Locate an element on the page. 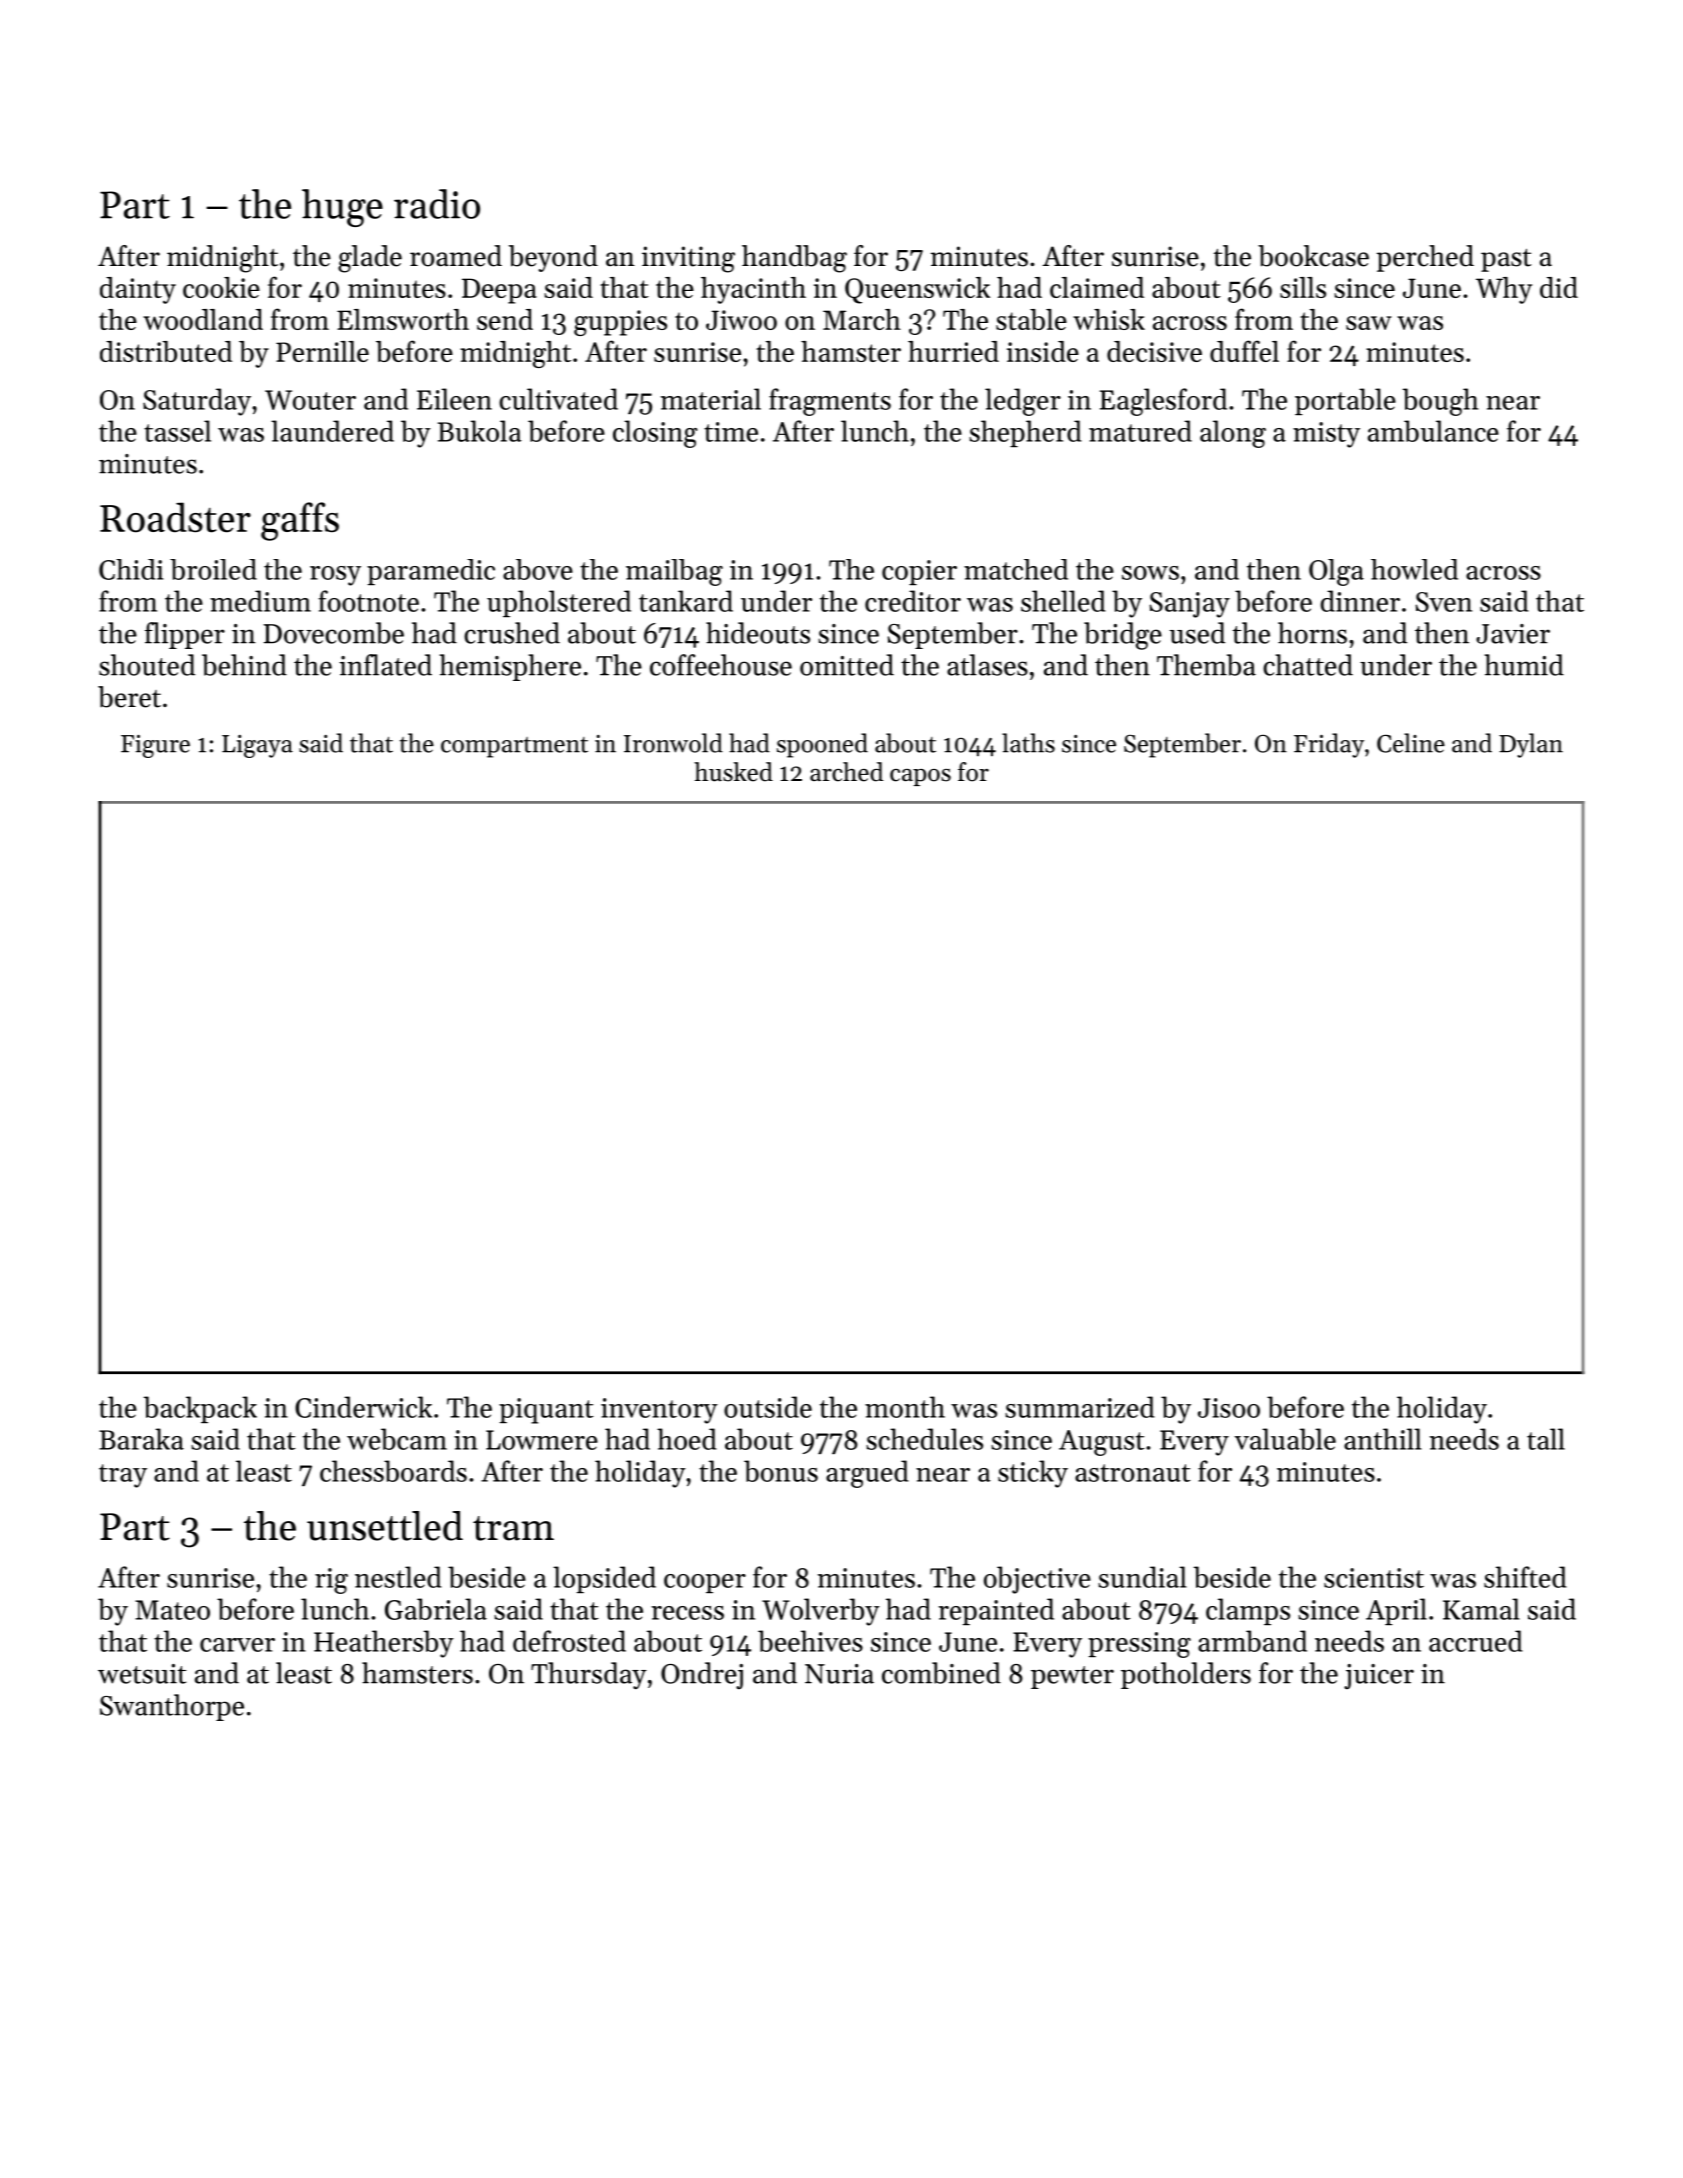 The image size is (1683, 2178). Jisoo is located at coordinates (1229, 1408).
